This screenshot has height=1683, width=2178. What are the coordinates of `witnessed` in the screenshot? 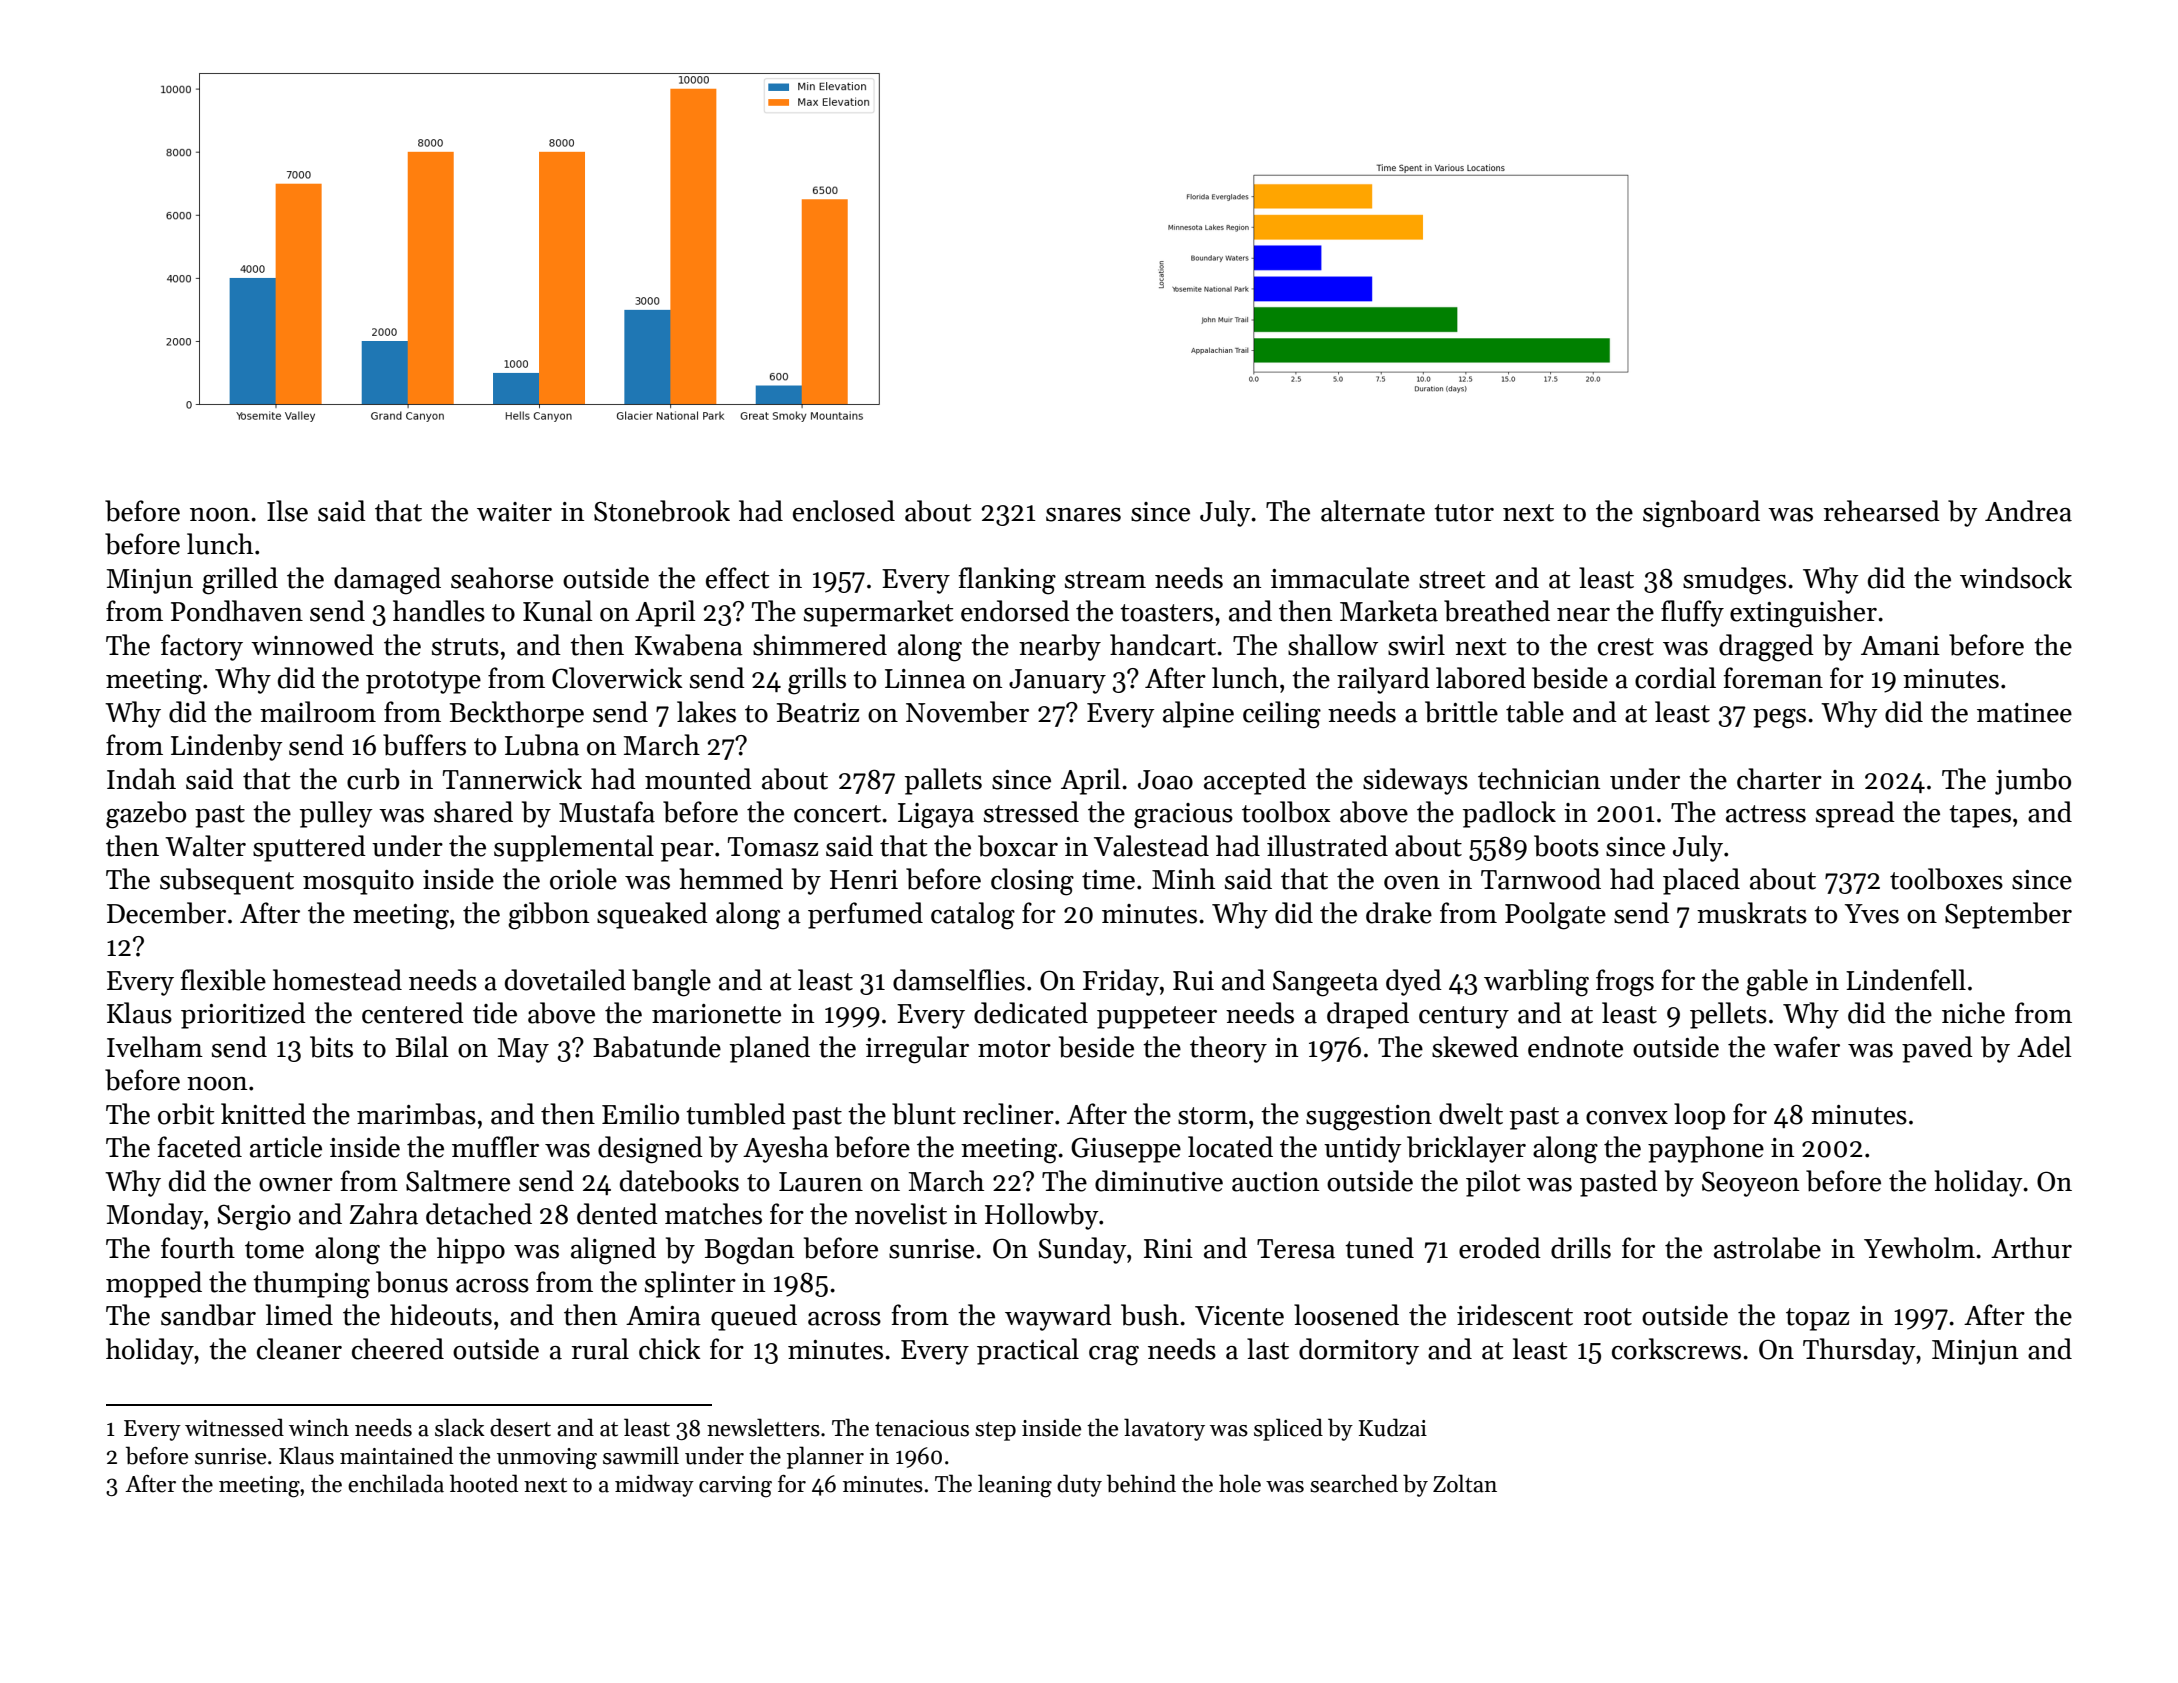 It's located at (234, 1427).
